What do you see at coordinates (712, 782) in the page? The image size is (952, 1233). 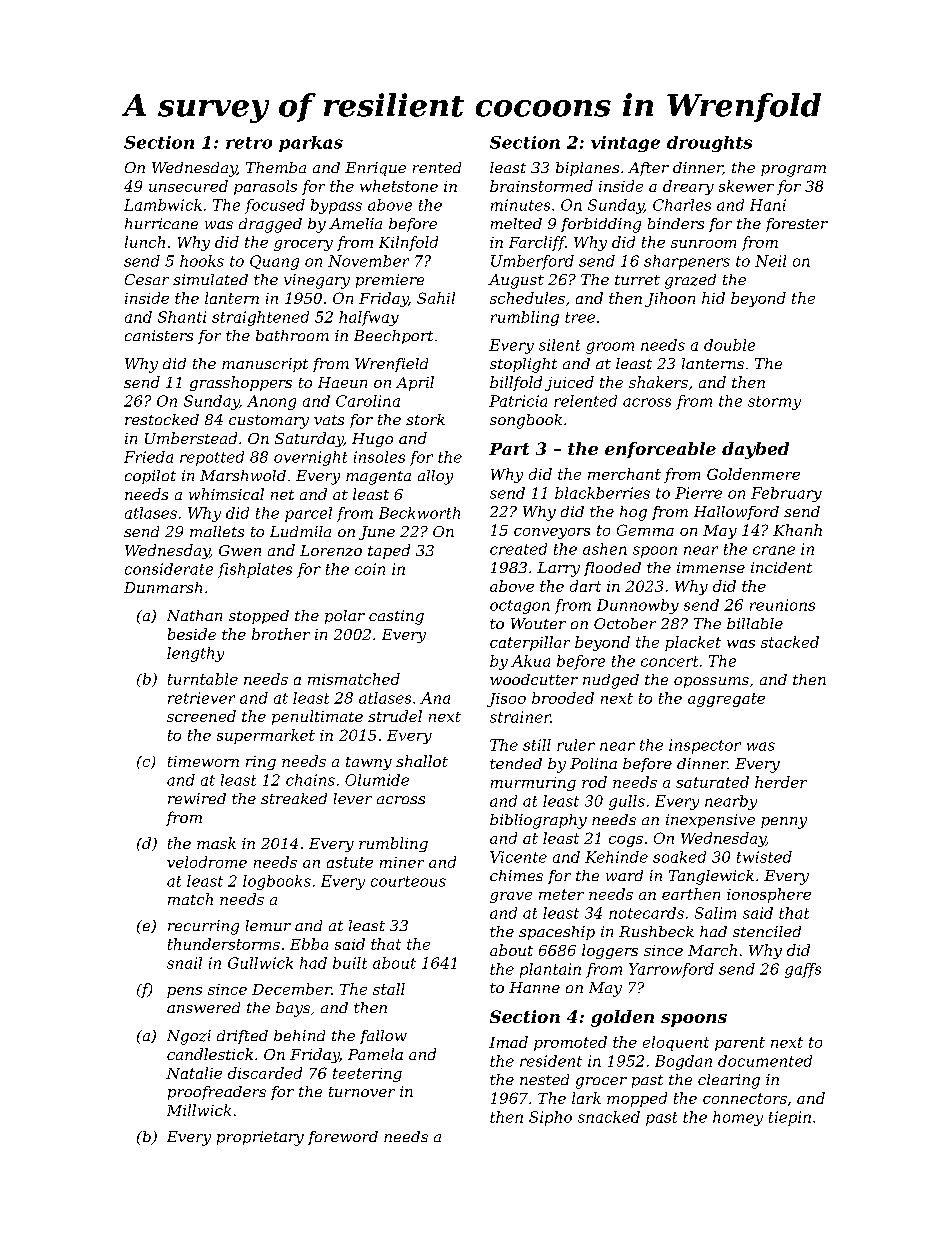 I see `saturated` at bounding box center [712, 782].
